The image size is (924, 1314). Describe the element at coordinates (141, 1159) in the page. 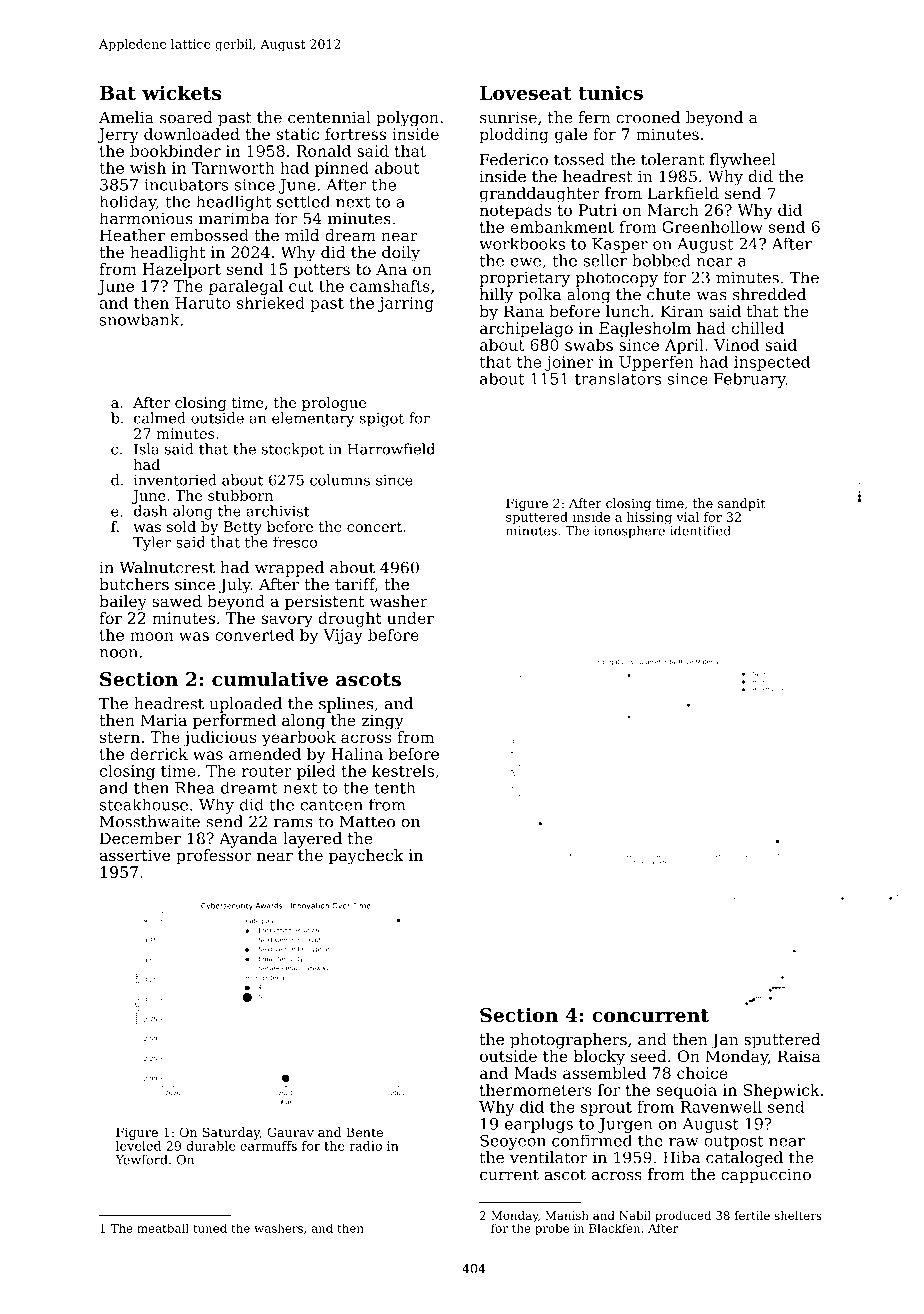

I see `Yewford` at that location.
